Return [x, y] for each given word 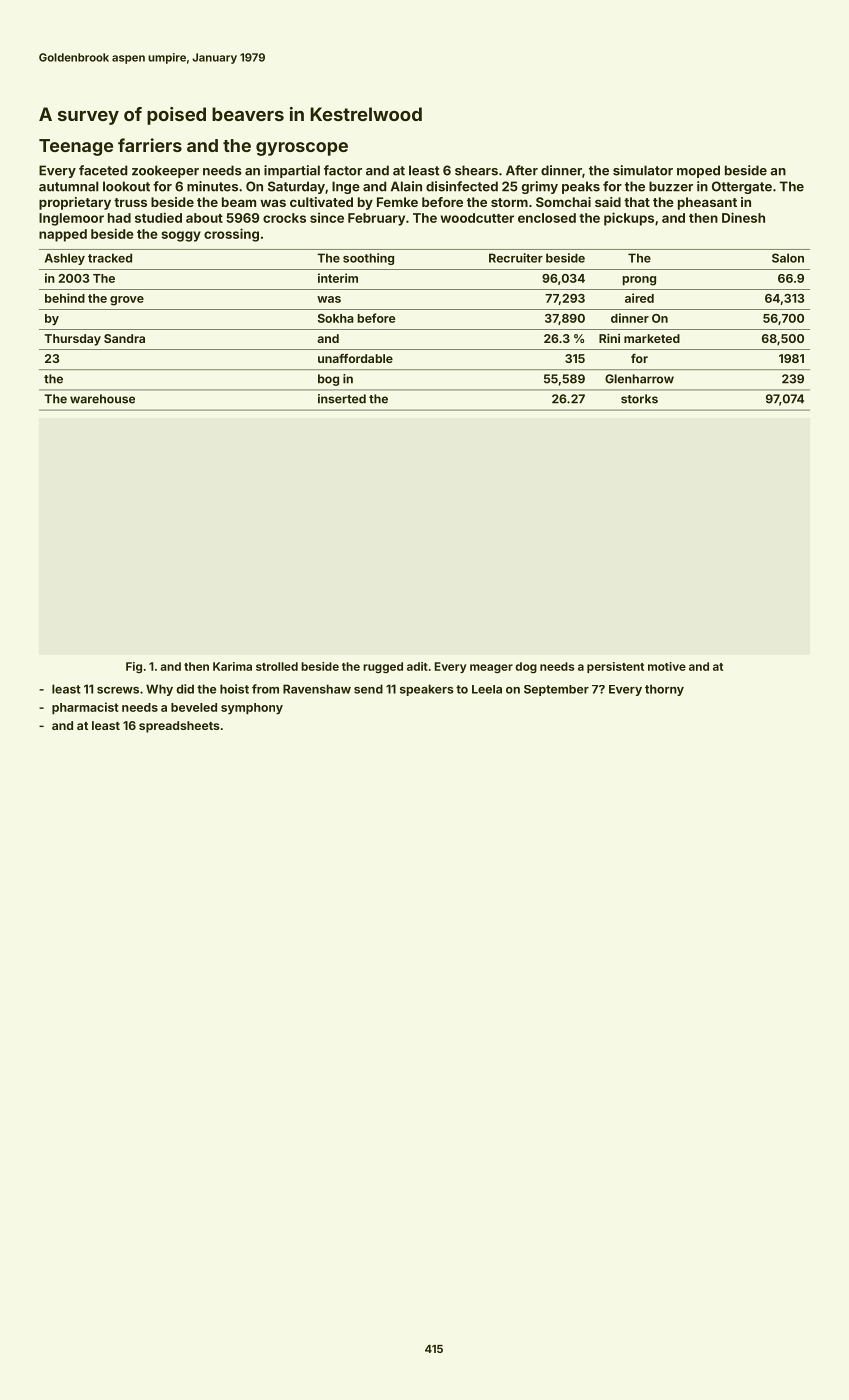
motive [667, 666]
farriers [150, 145]
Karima [232, 666]
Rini [609, 338]
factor [343, 170]
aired [639, 298]
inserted [342, 399]
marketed [652, 338]
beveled [194, 707]
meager [491, 668]
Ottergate [742, 187]
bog [328, 380]
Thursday [72, 340]
